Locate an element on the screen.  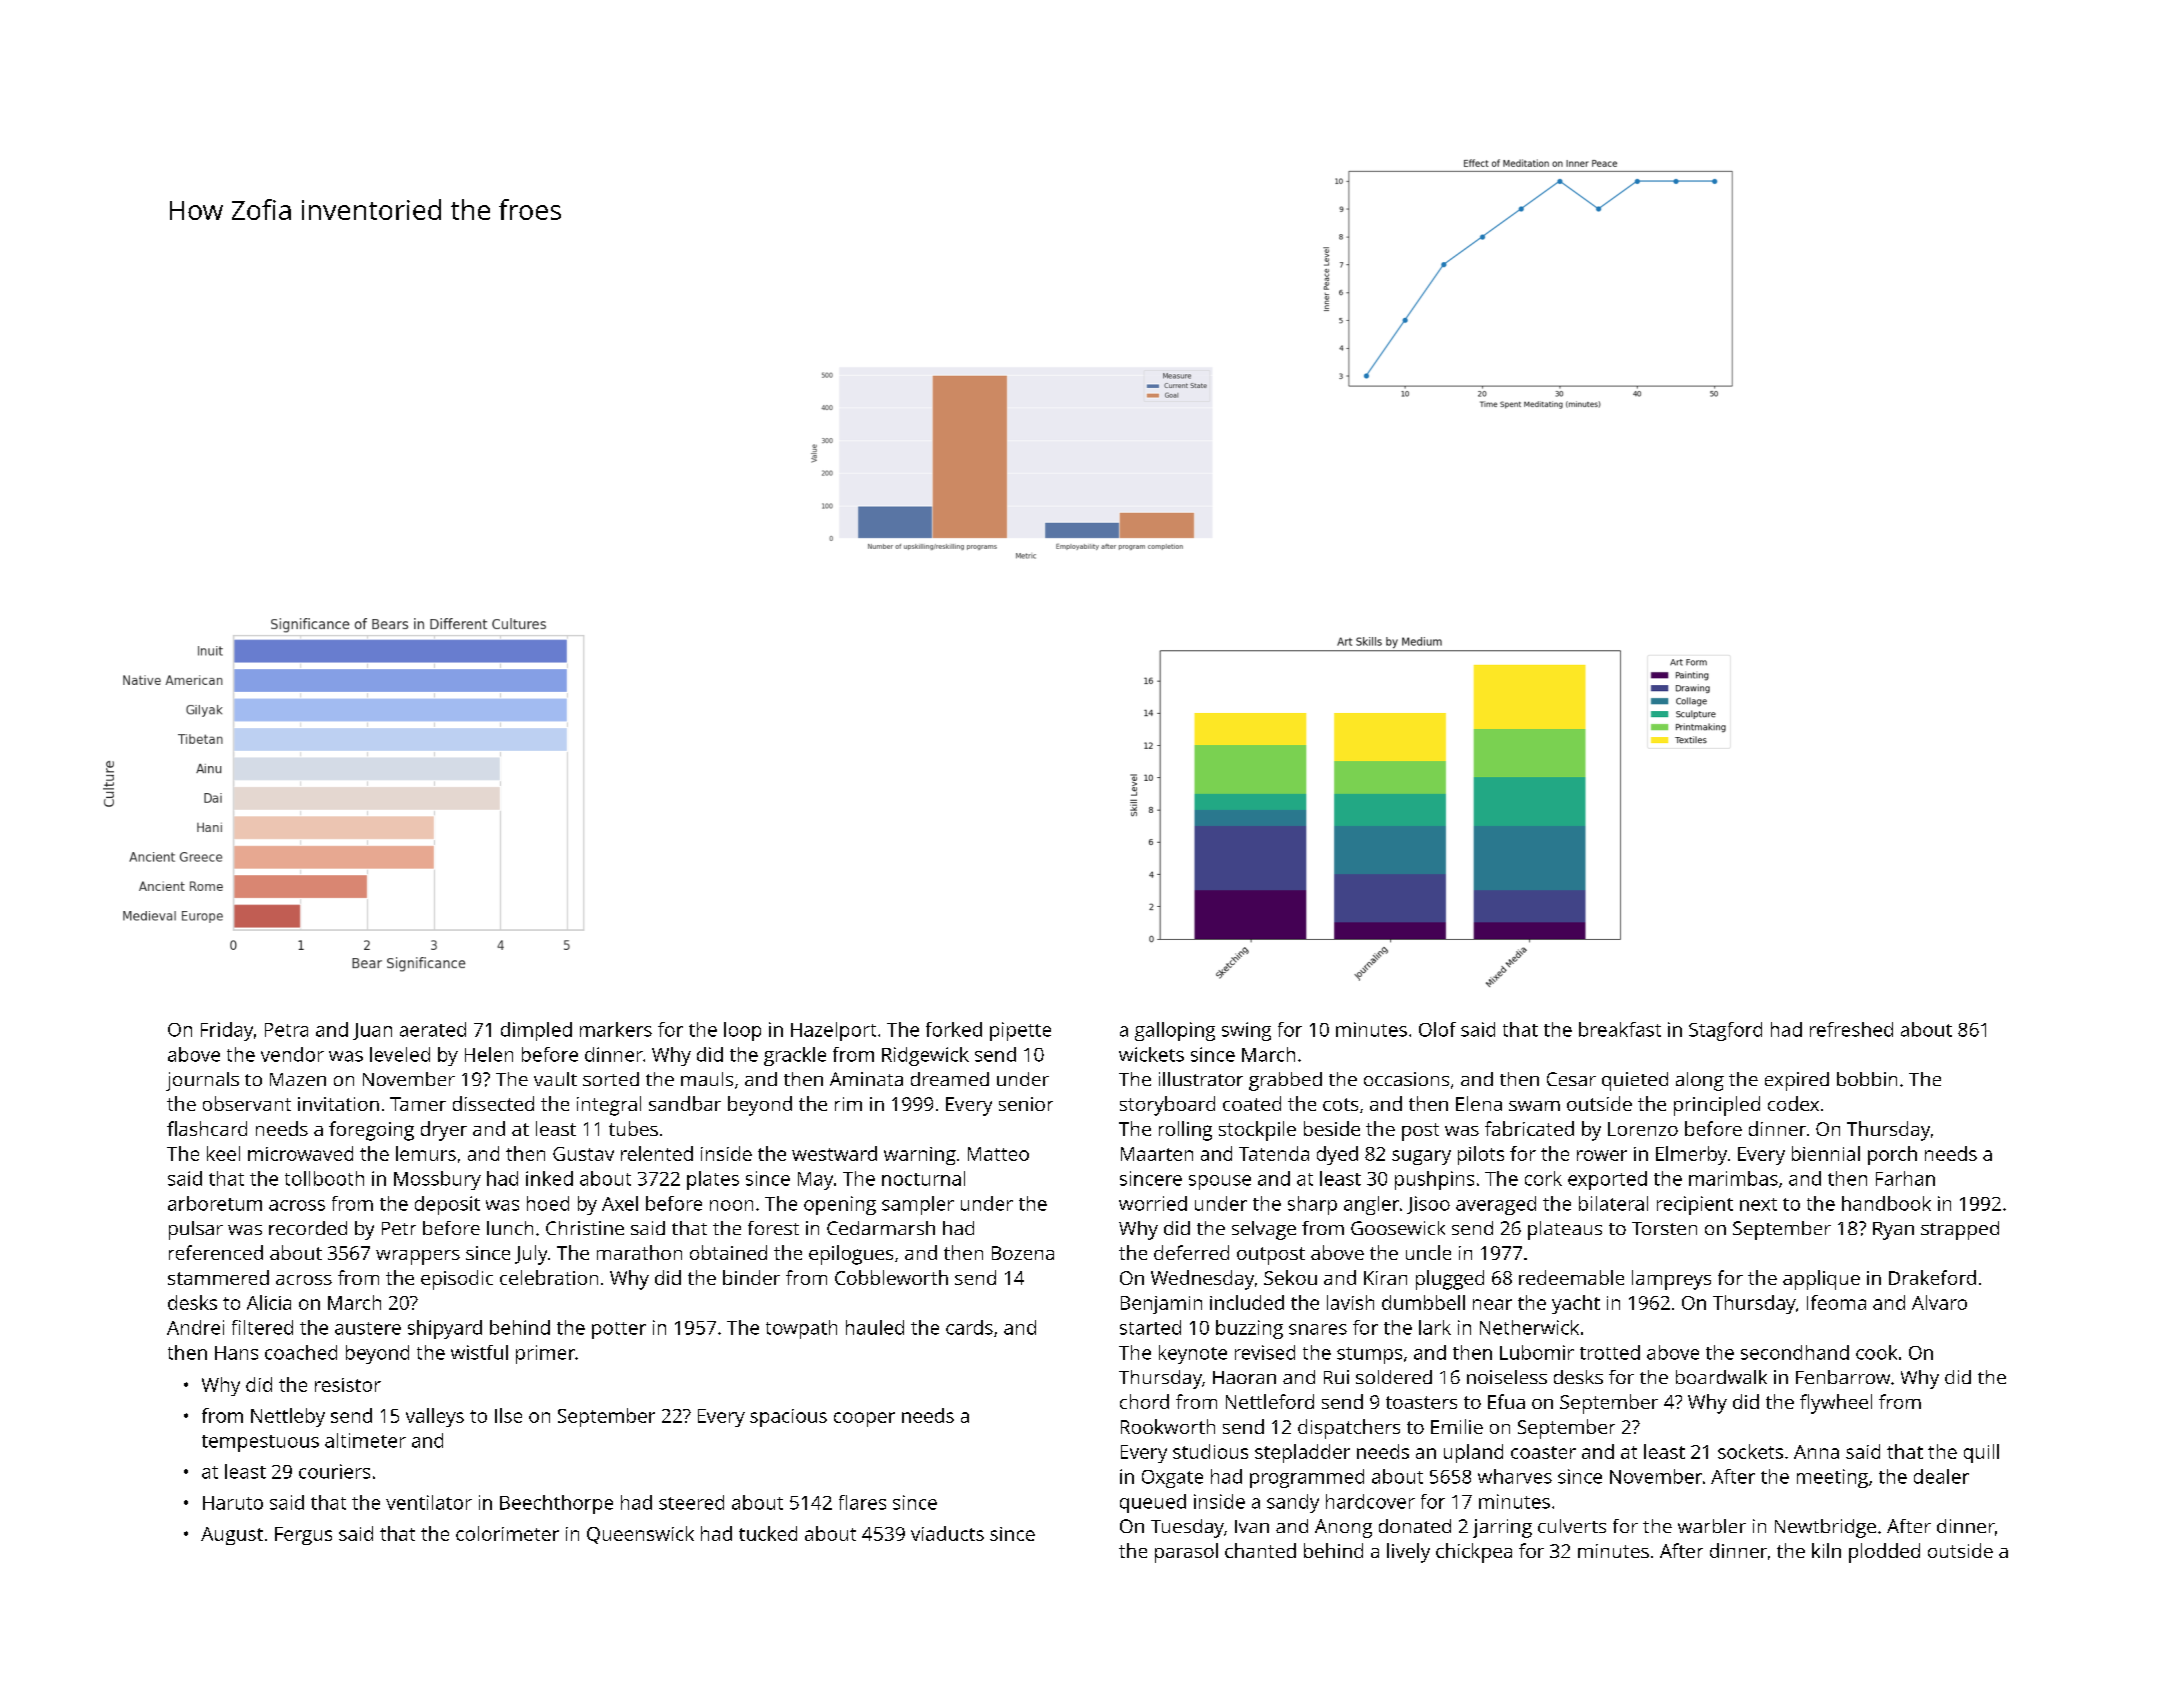
deferred is located at coordinates (1191, 1252).
